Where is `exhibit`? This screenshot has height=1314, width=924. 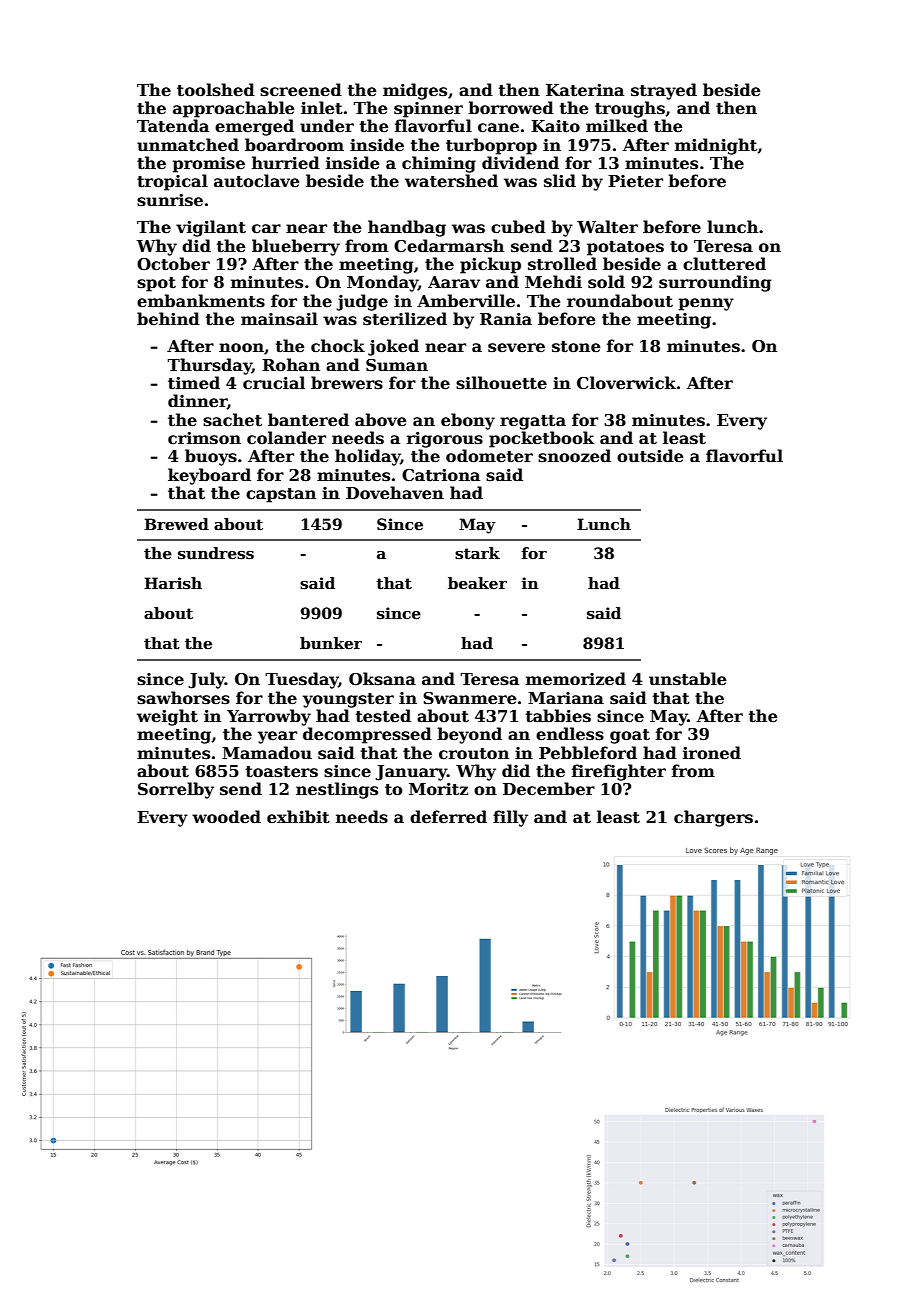 exhibit is located at coordinates (298, 817).
